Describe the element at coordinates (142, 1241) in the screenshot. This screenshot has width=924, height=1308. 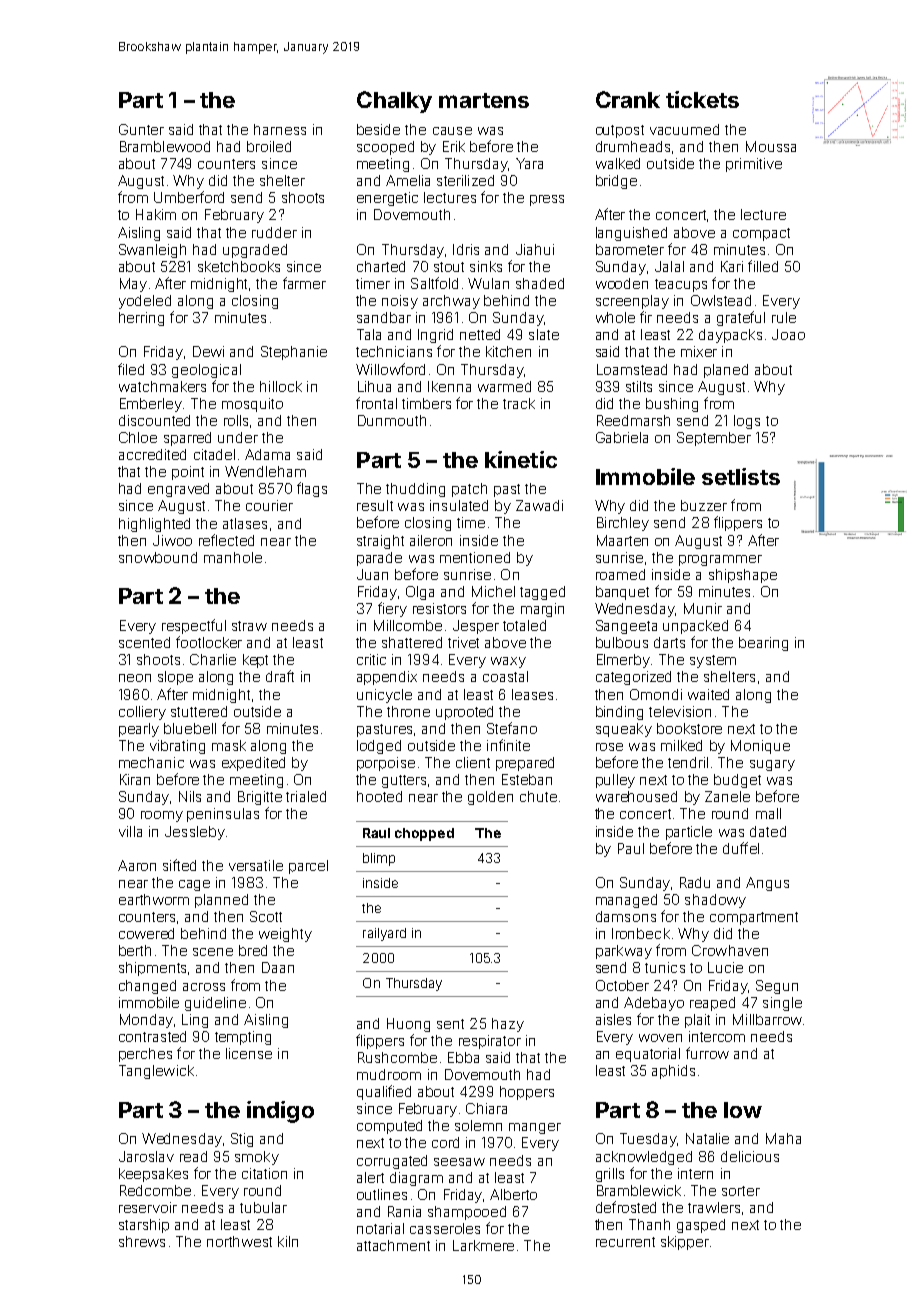
I see `shrews` at that location.
